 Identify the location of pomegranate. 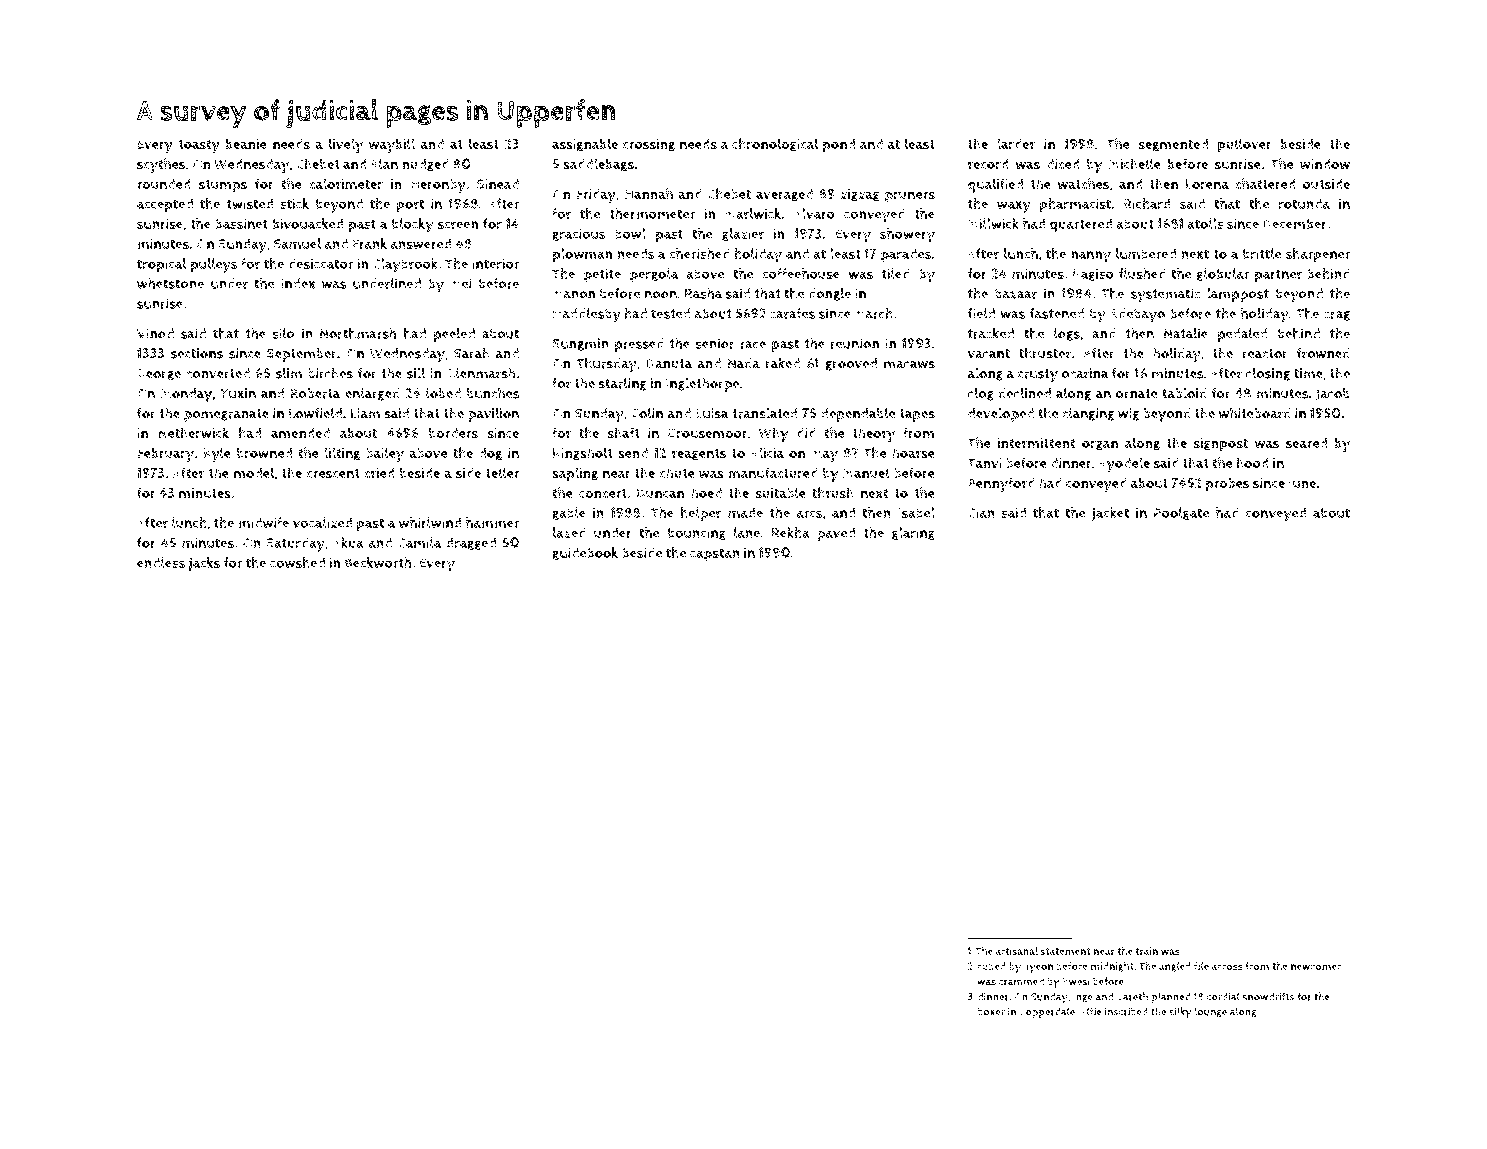
(226, 415).
